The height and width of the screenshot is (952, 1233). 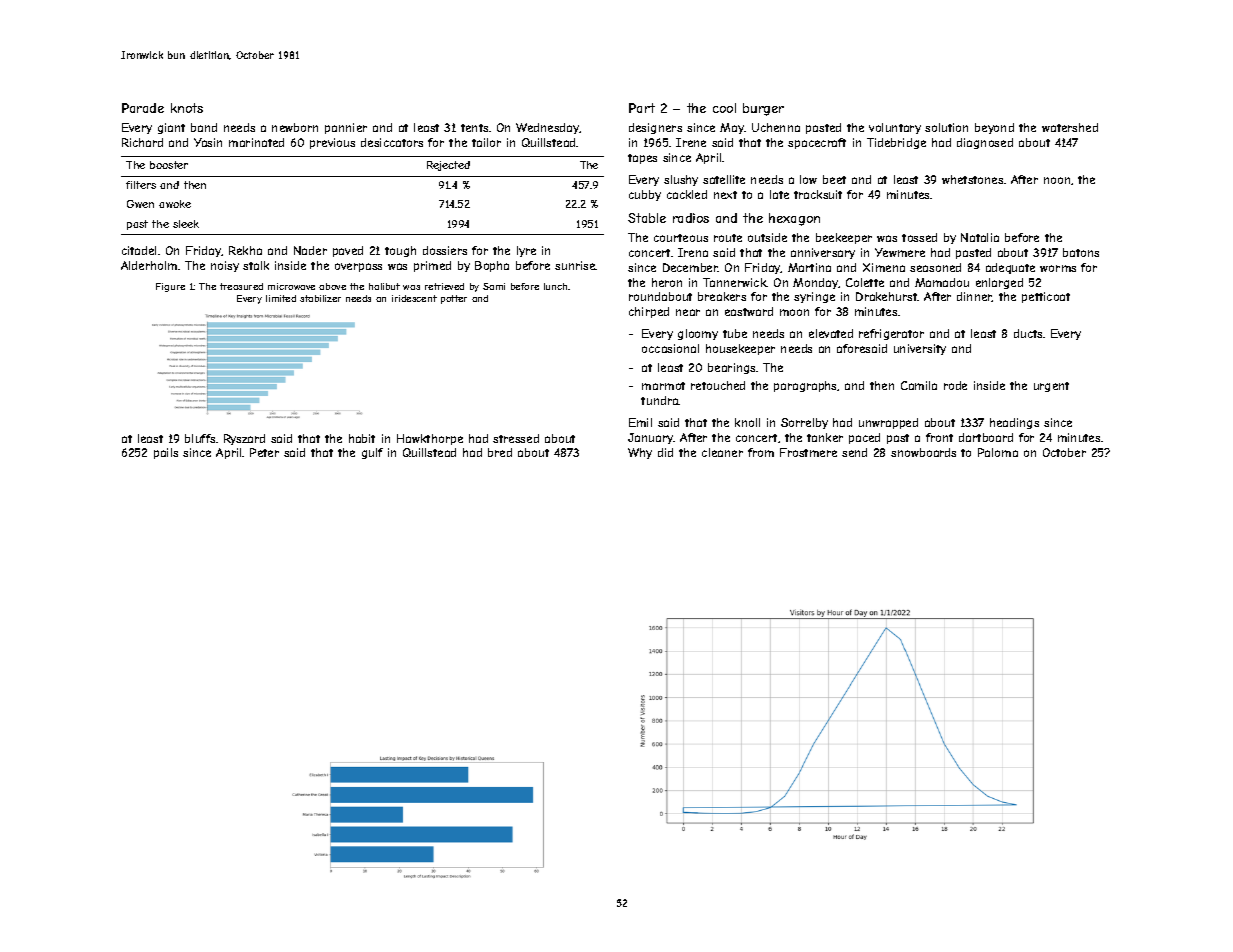 I want to click on stabilizer, so click(x=320, y=298).
